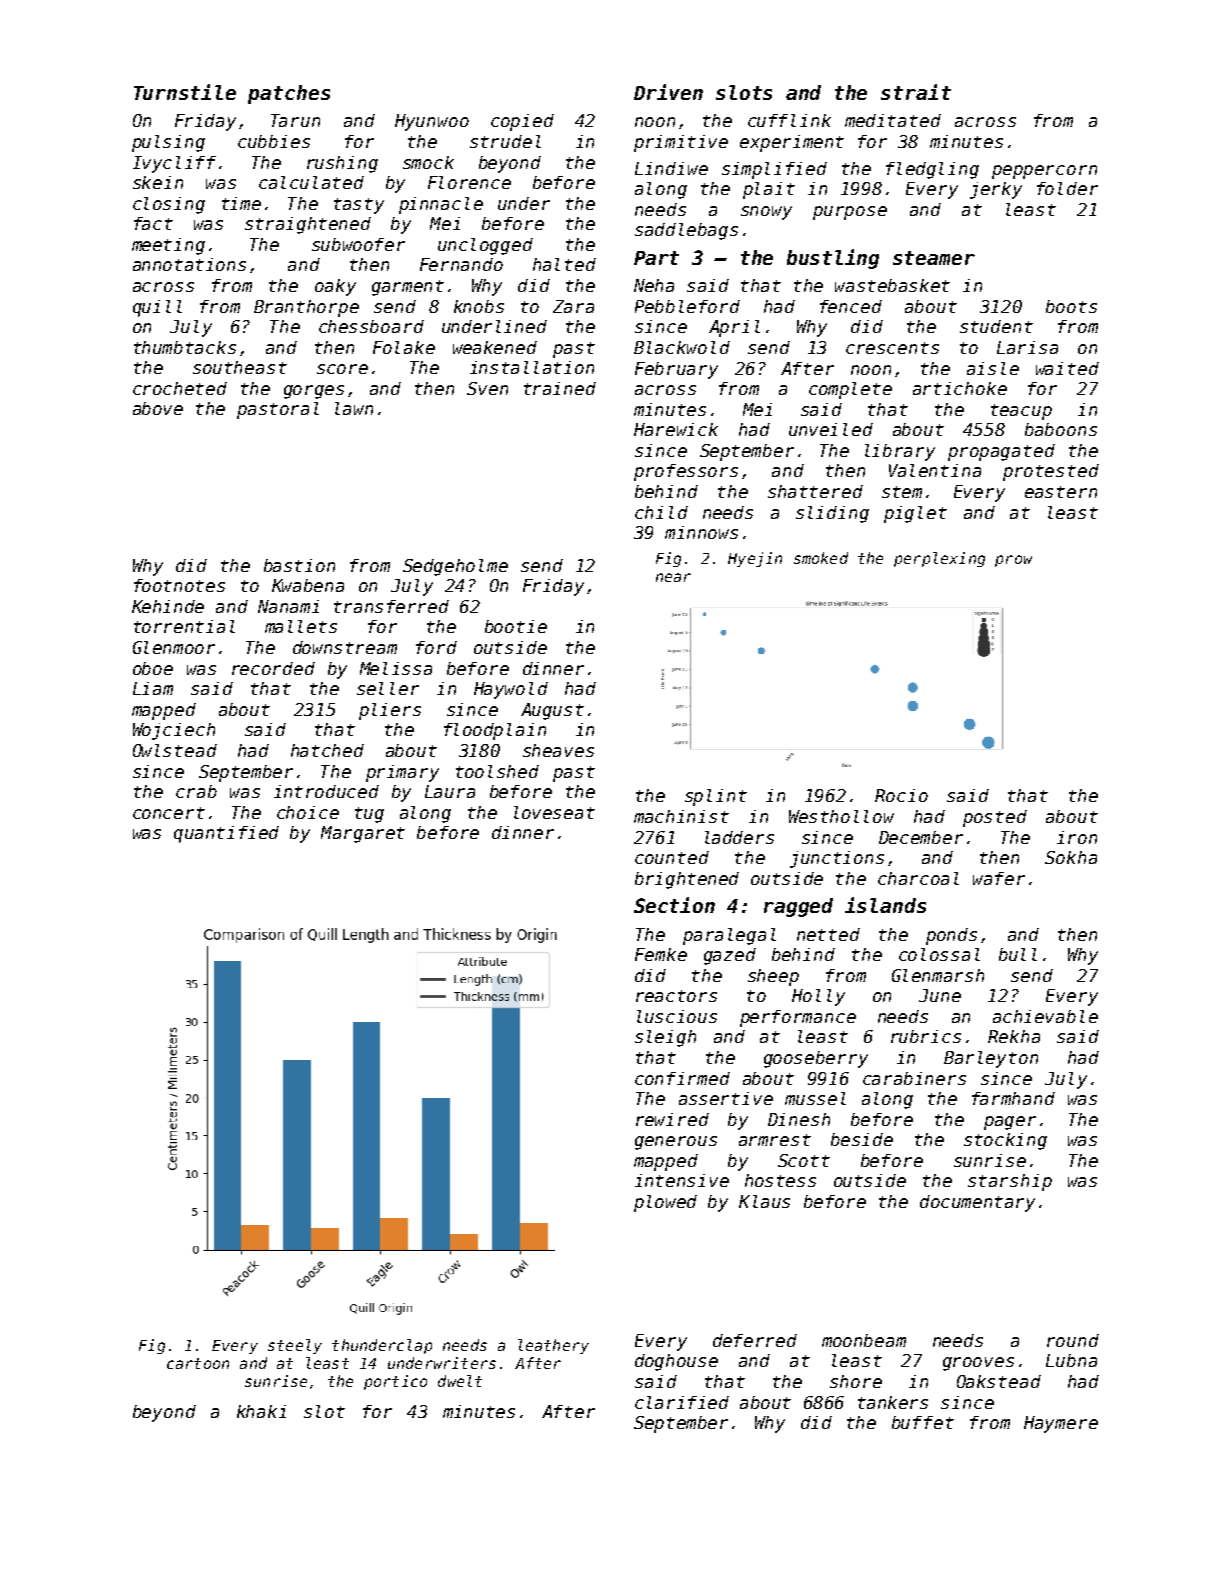 This screenshot has width=1230, height=1592. I want to click on clarified, so click(682, 1402).
